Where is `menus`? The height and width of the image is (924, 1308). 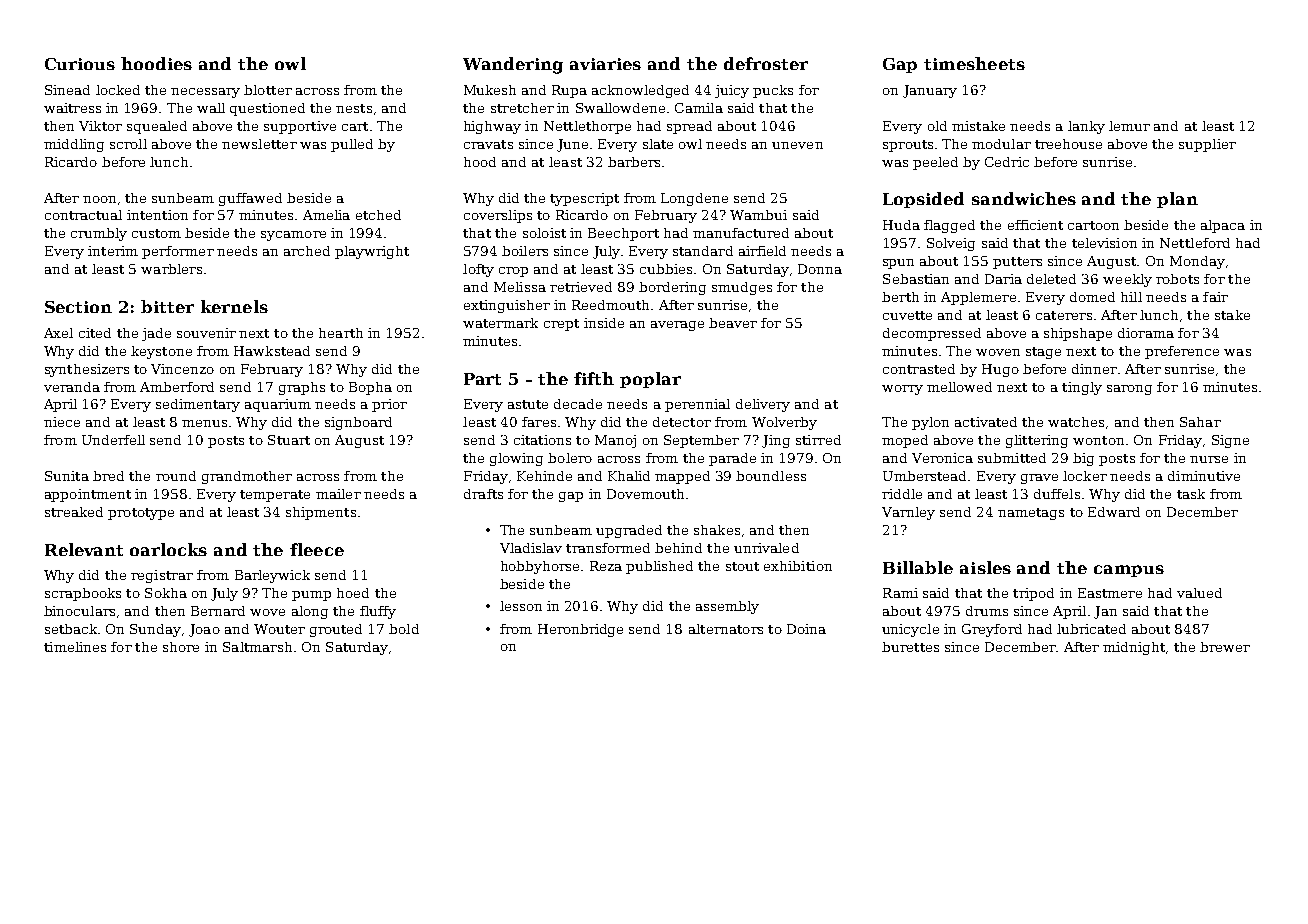
menus is located at coordinates (204, 423).
